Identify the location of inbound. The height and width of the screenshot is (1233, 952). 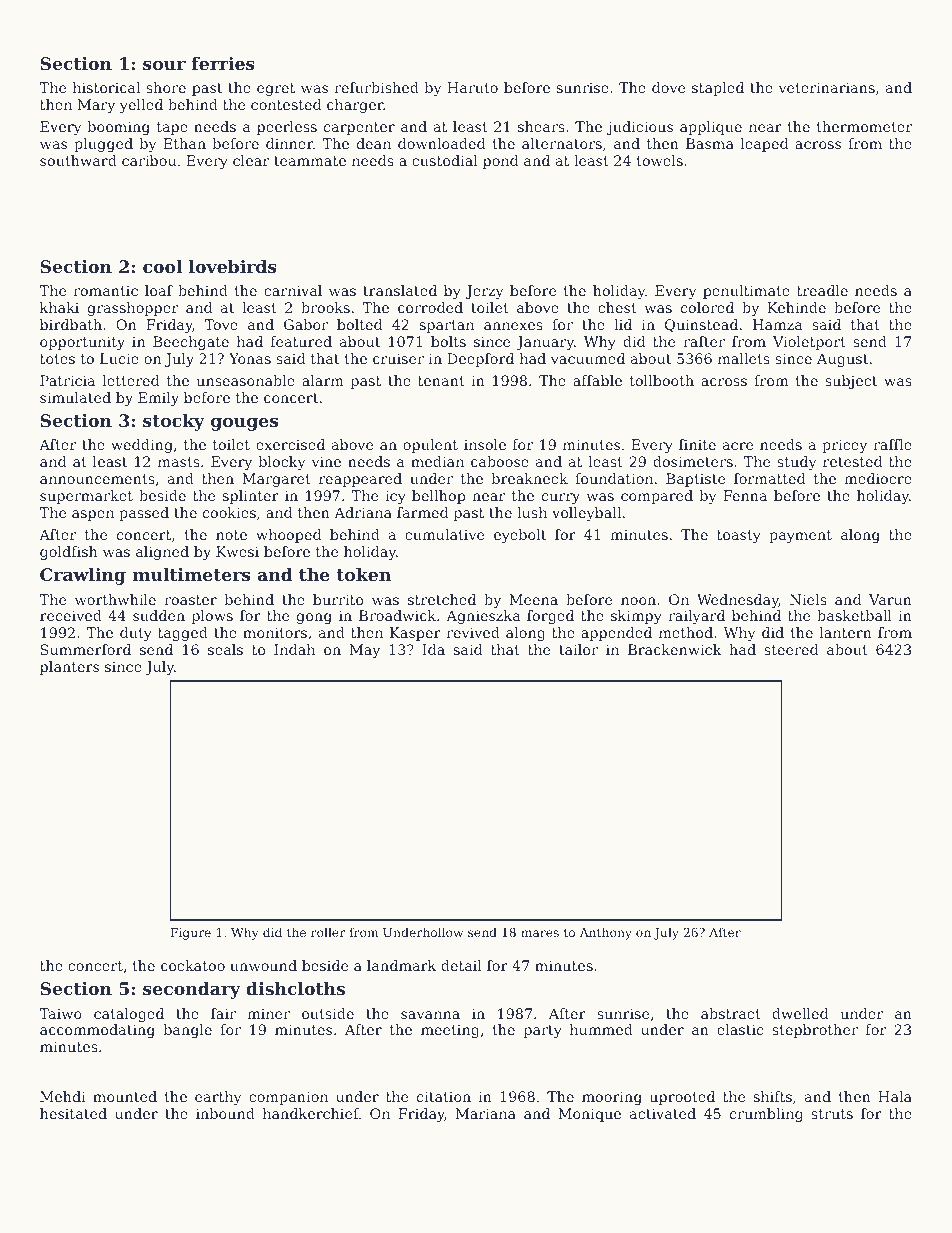
(225, 1113).
